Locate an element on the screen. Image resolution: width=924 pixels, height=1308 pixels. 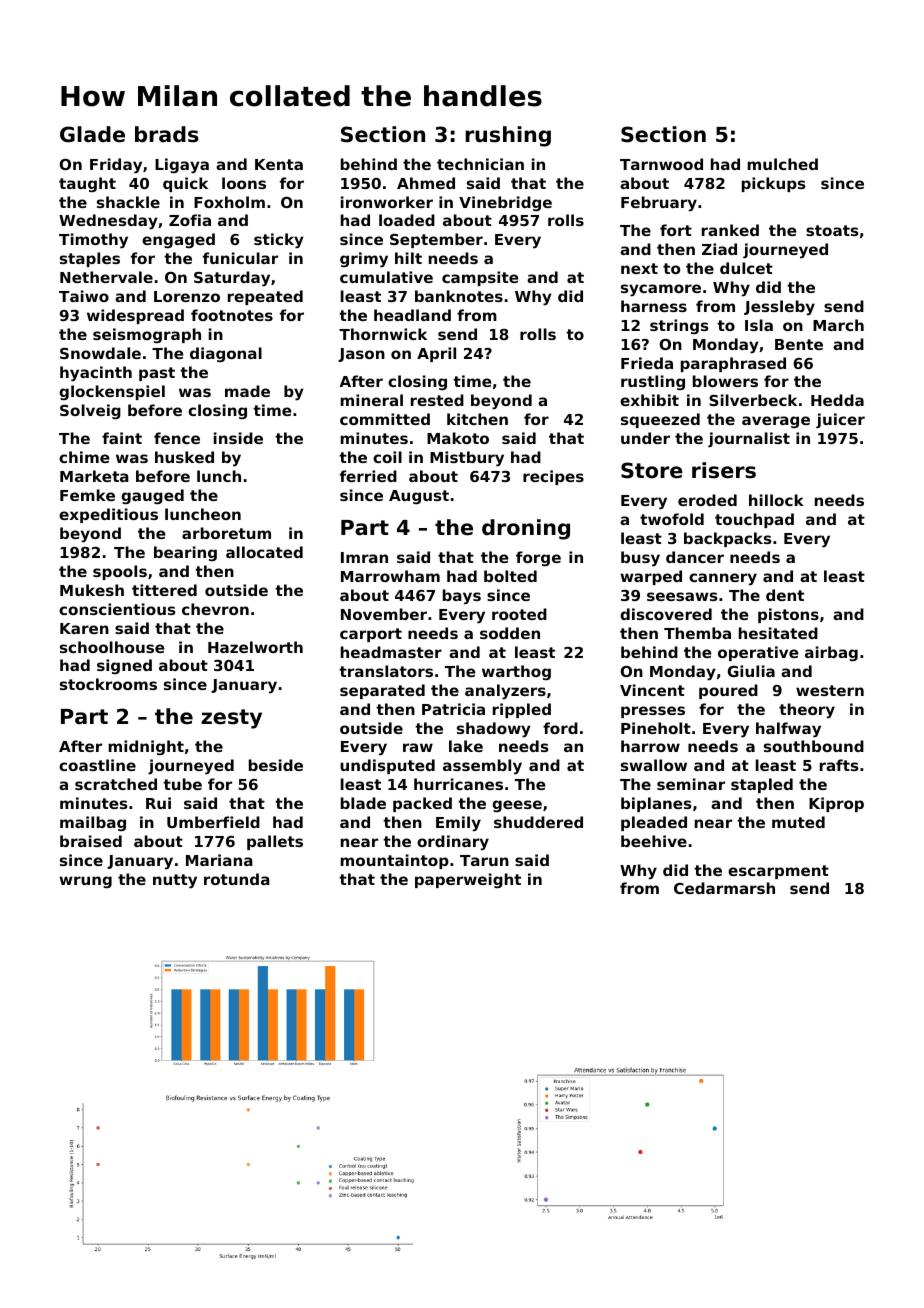
gauged is located at coordinates (152, 497).
